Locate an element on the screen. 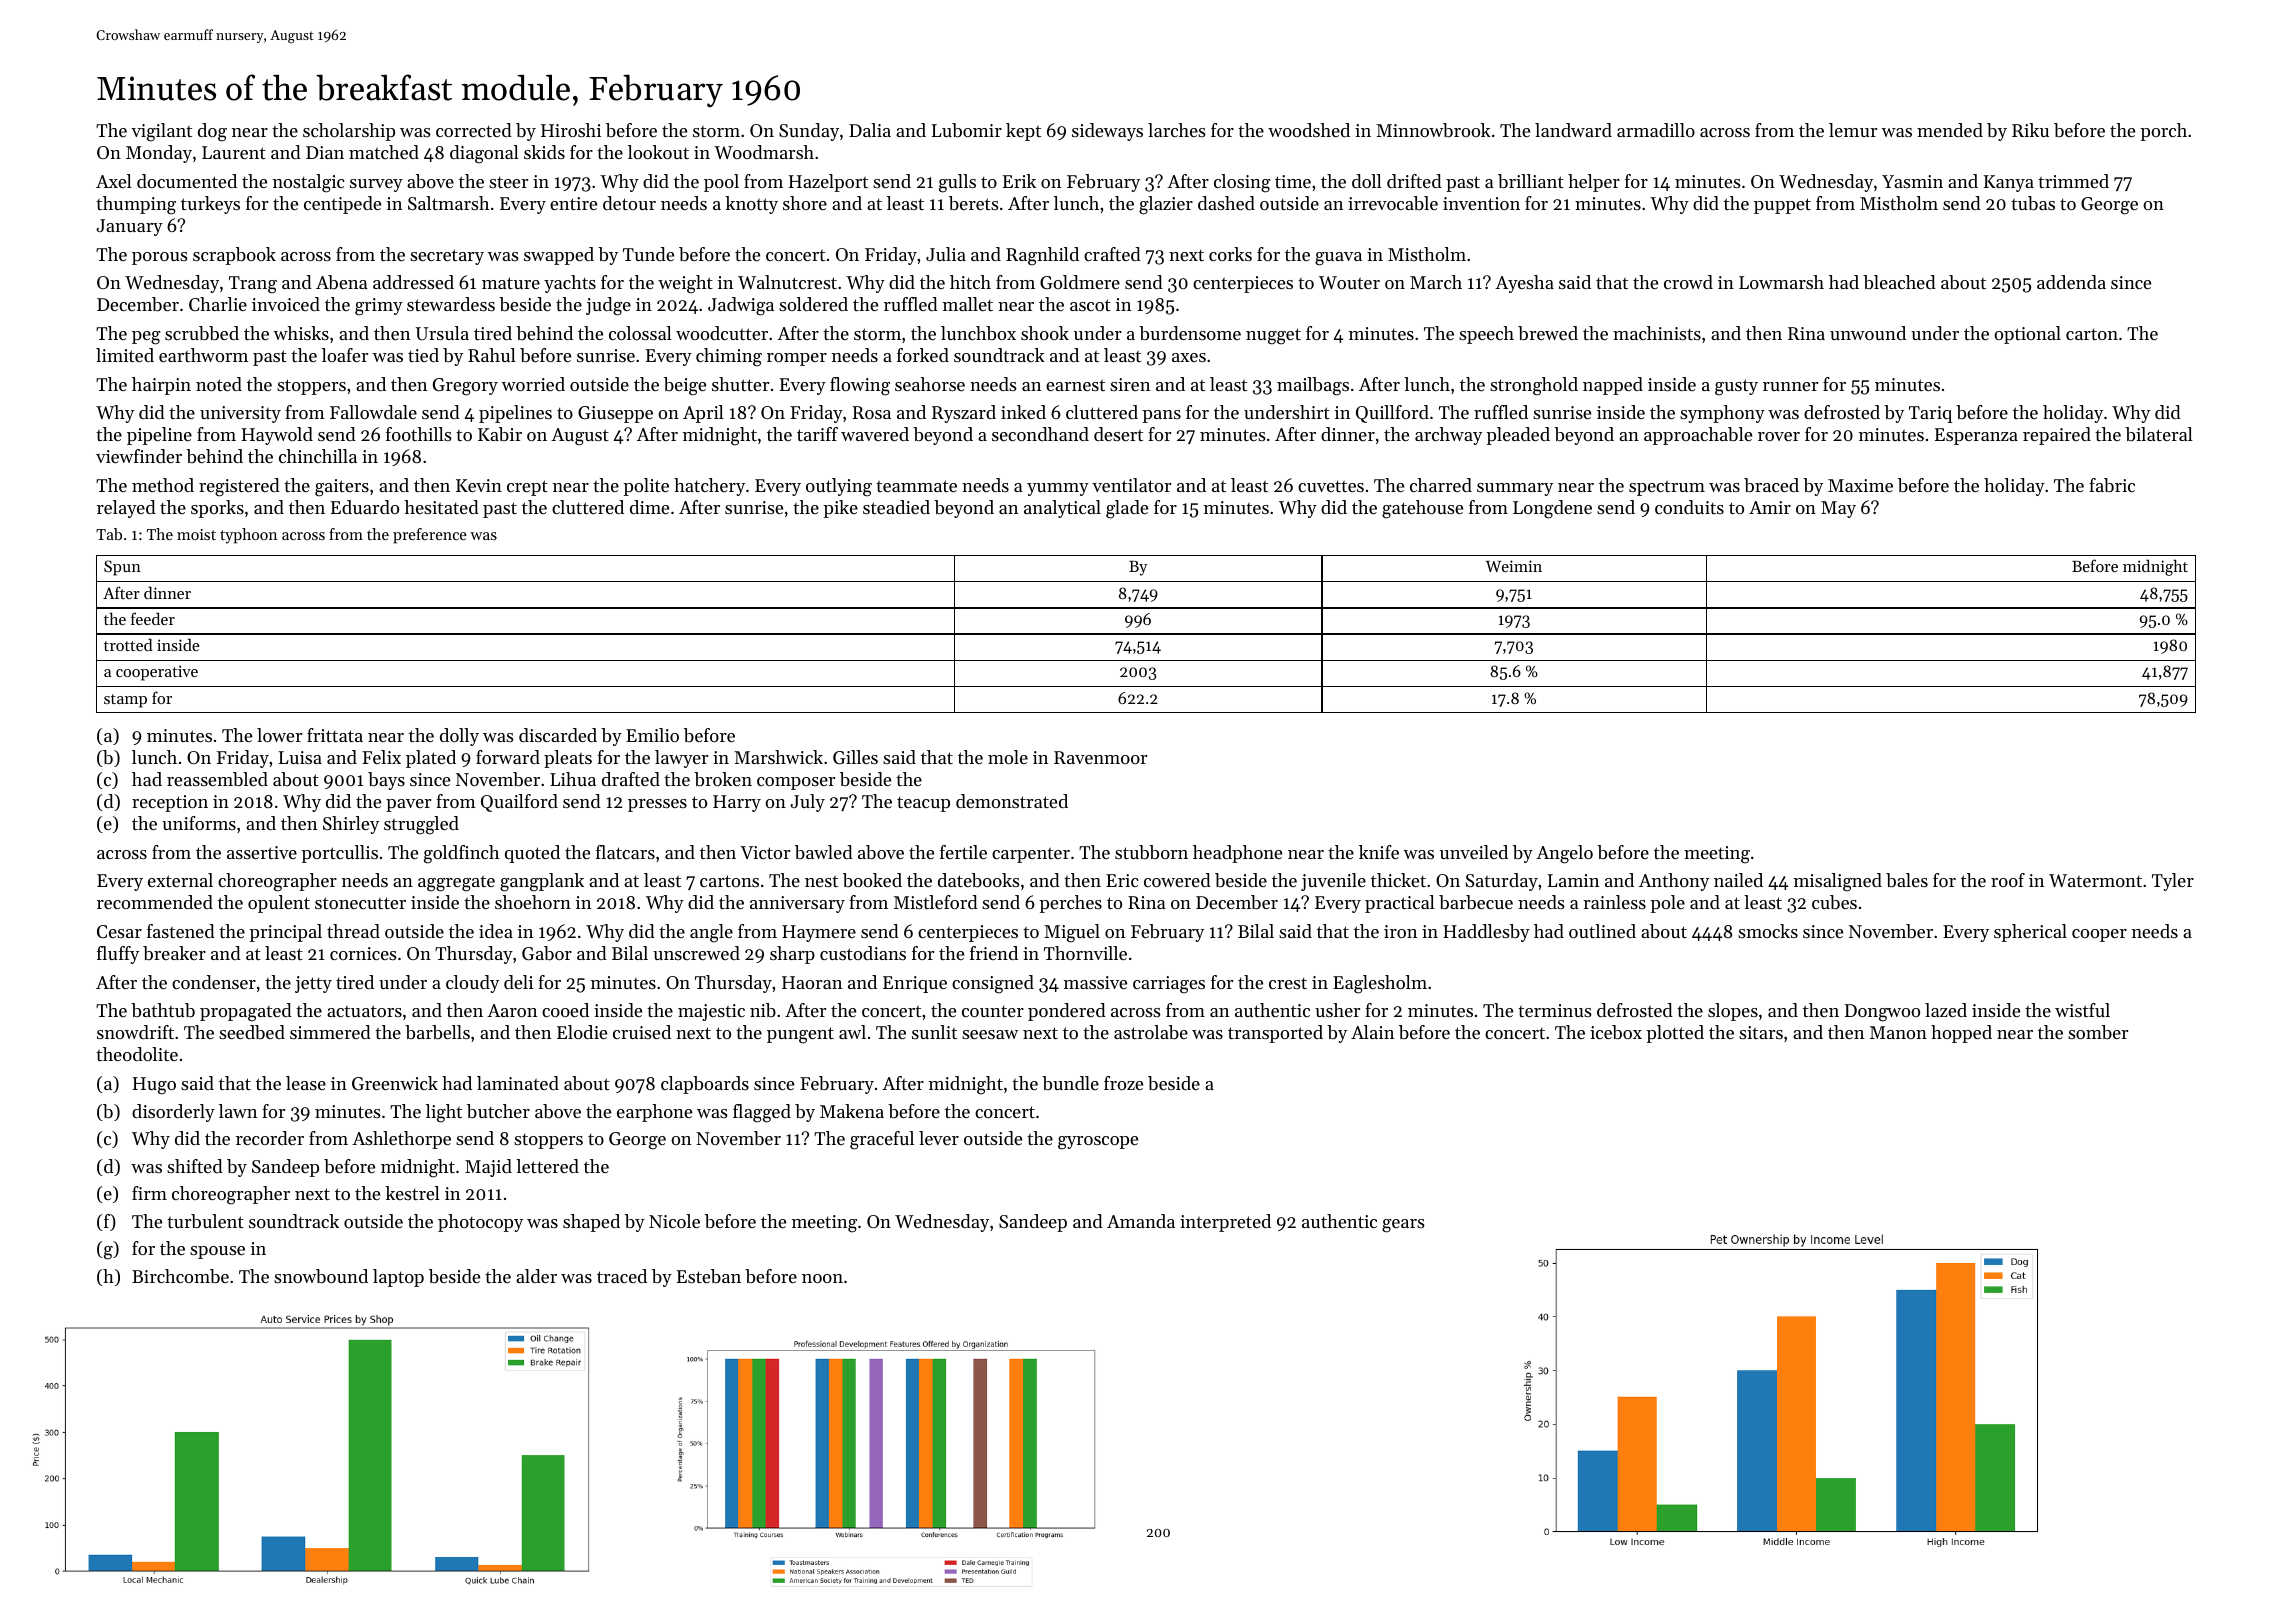 This screenshot has width=2292, height=1620. glade is located at coordinates (1127, 509).
